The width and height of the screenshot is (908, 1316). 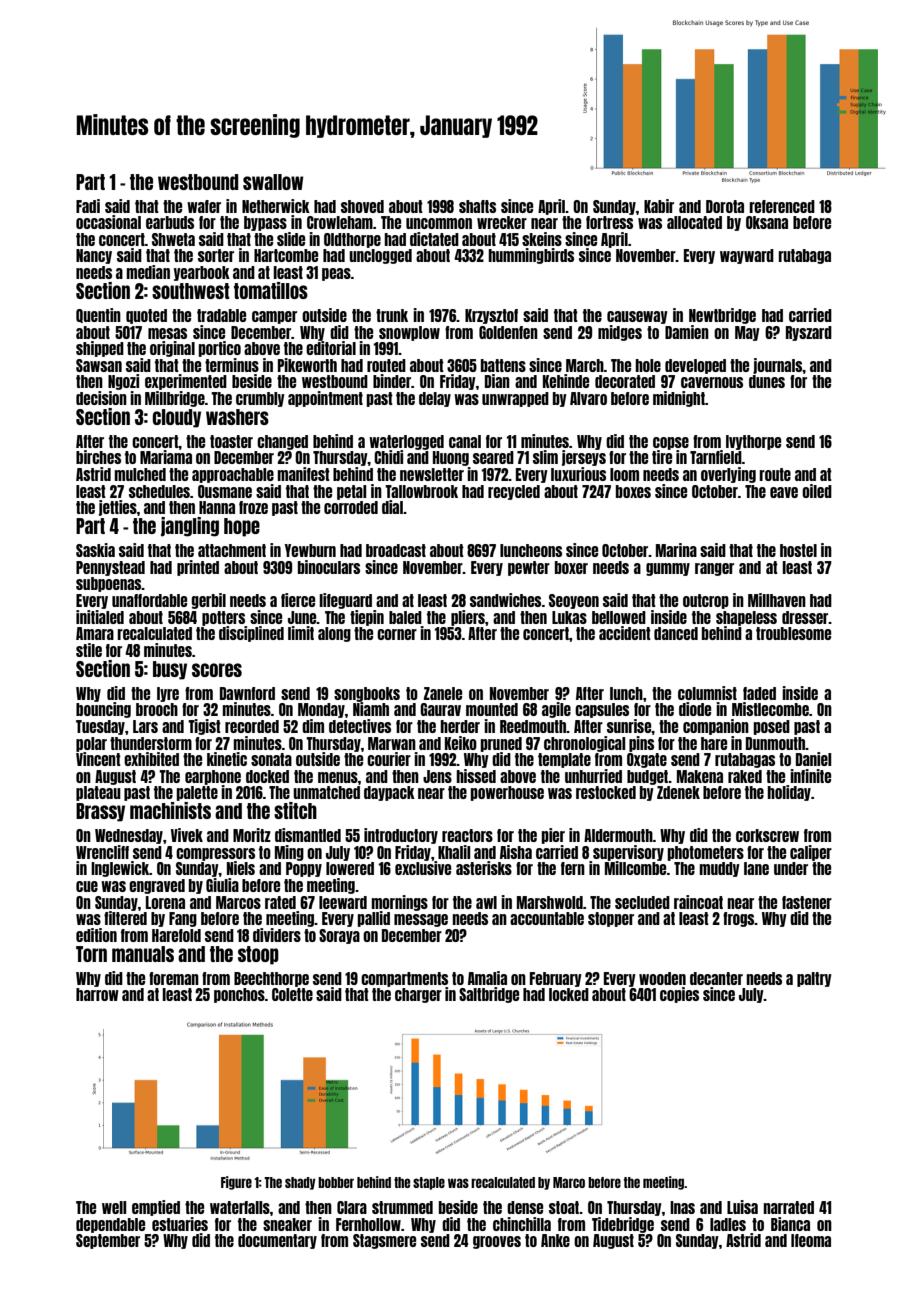 I want to click on unmatched, so click(x=326, y=792).
